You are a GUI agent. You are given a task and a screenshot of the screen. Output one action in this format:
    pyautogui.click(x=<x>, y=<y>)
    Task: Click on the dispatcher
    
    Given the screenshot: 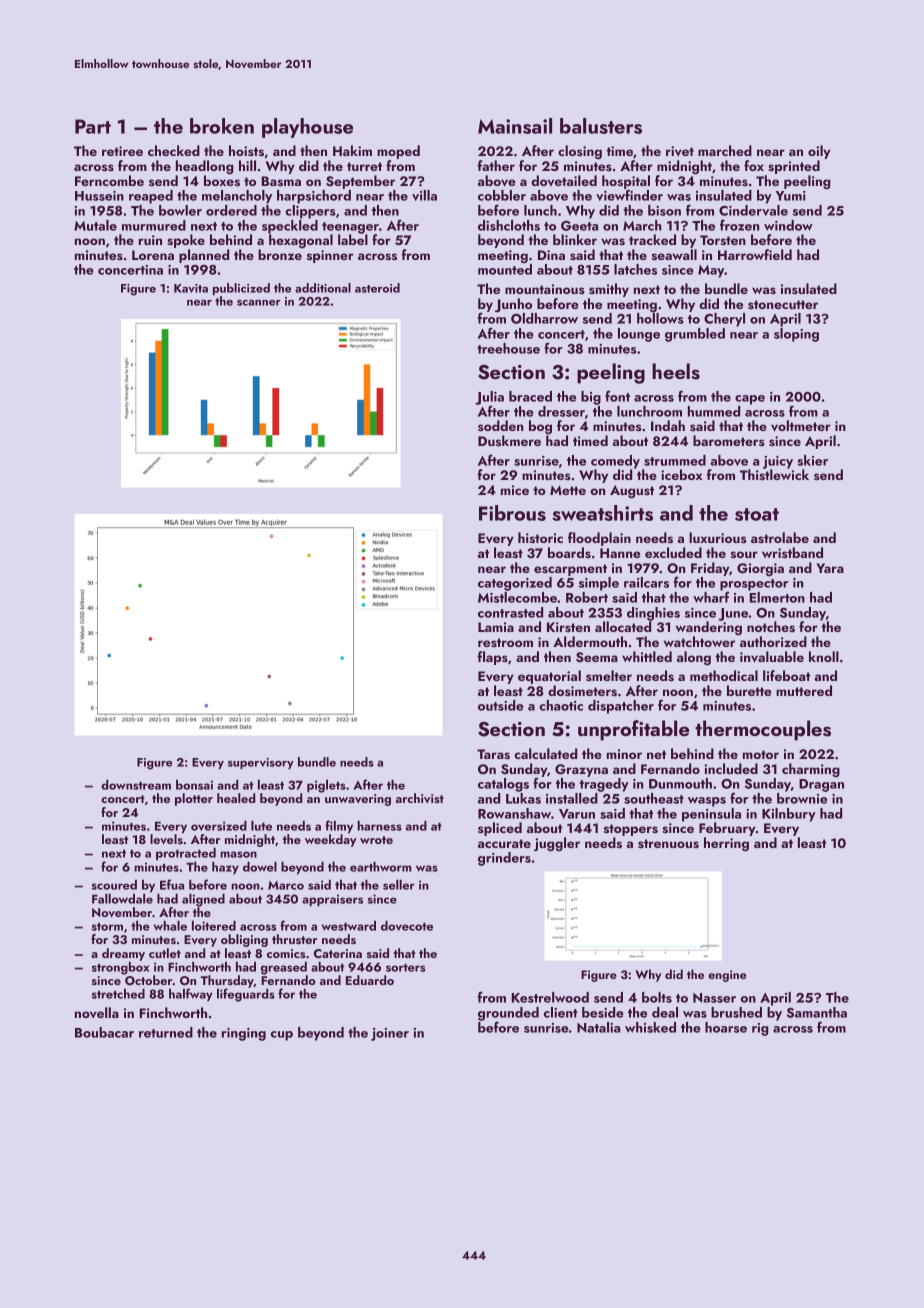 What is the action you would take?
    pyautogui.click(x=621, y=707)
